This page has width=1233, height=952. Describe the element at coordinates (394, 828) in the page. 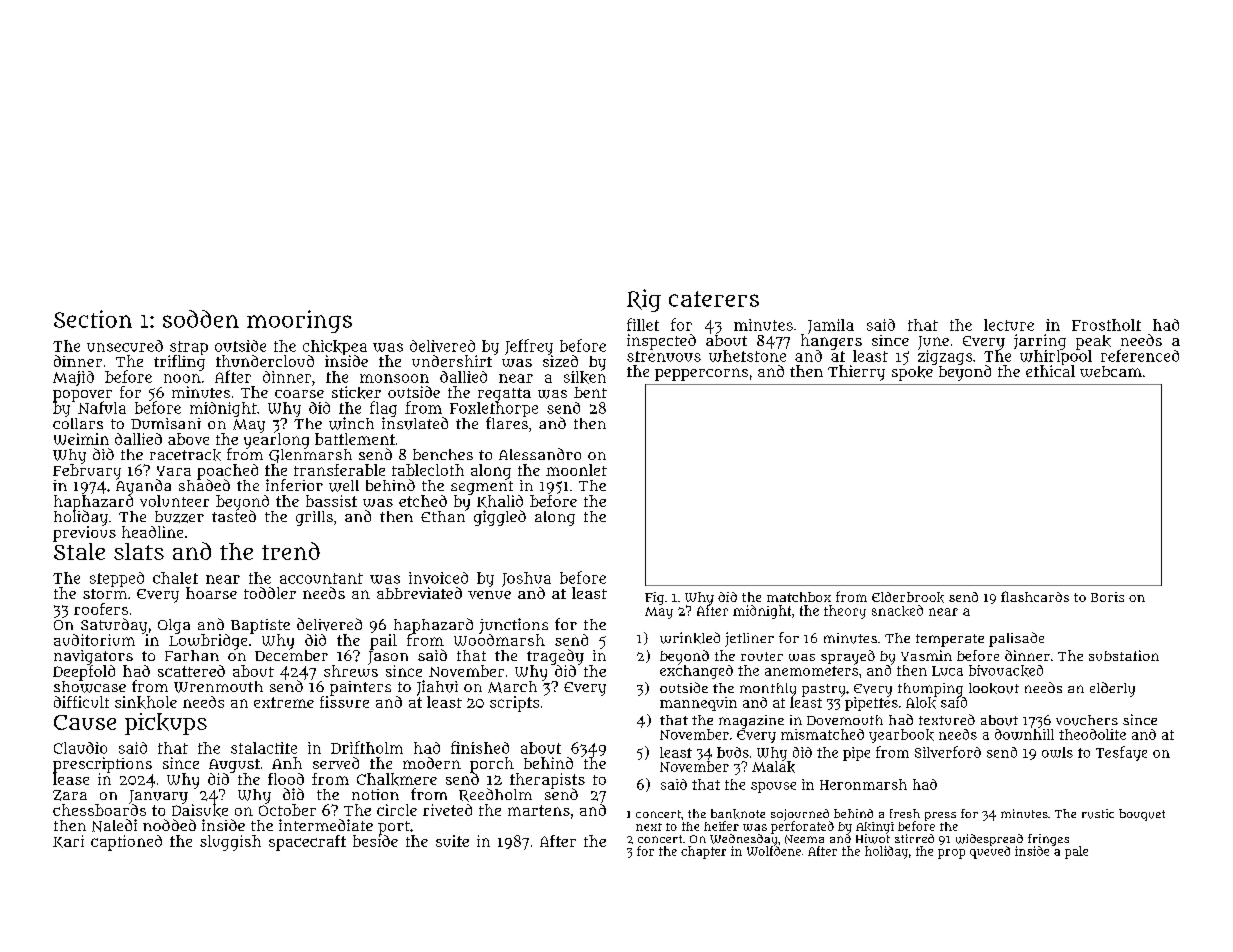

I see `port` at that location.
